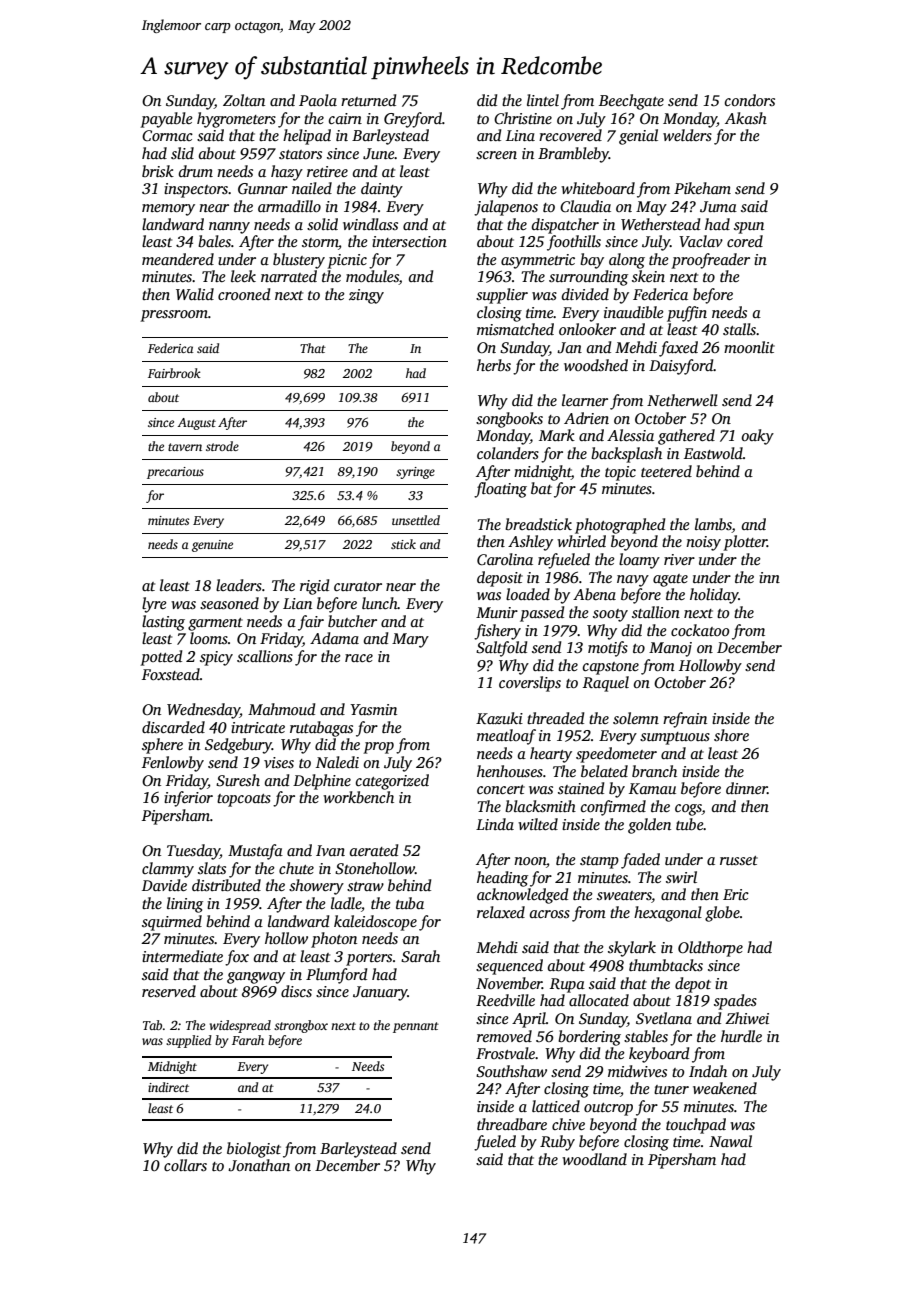 Image resolution: width=924 pixels, height=1314 pixels. What do you see at coordinates (382, 190) in the screenshot?
I see `dainty` at bounding box center [382, 190].
